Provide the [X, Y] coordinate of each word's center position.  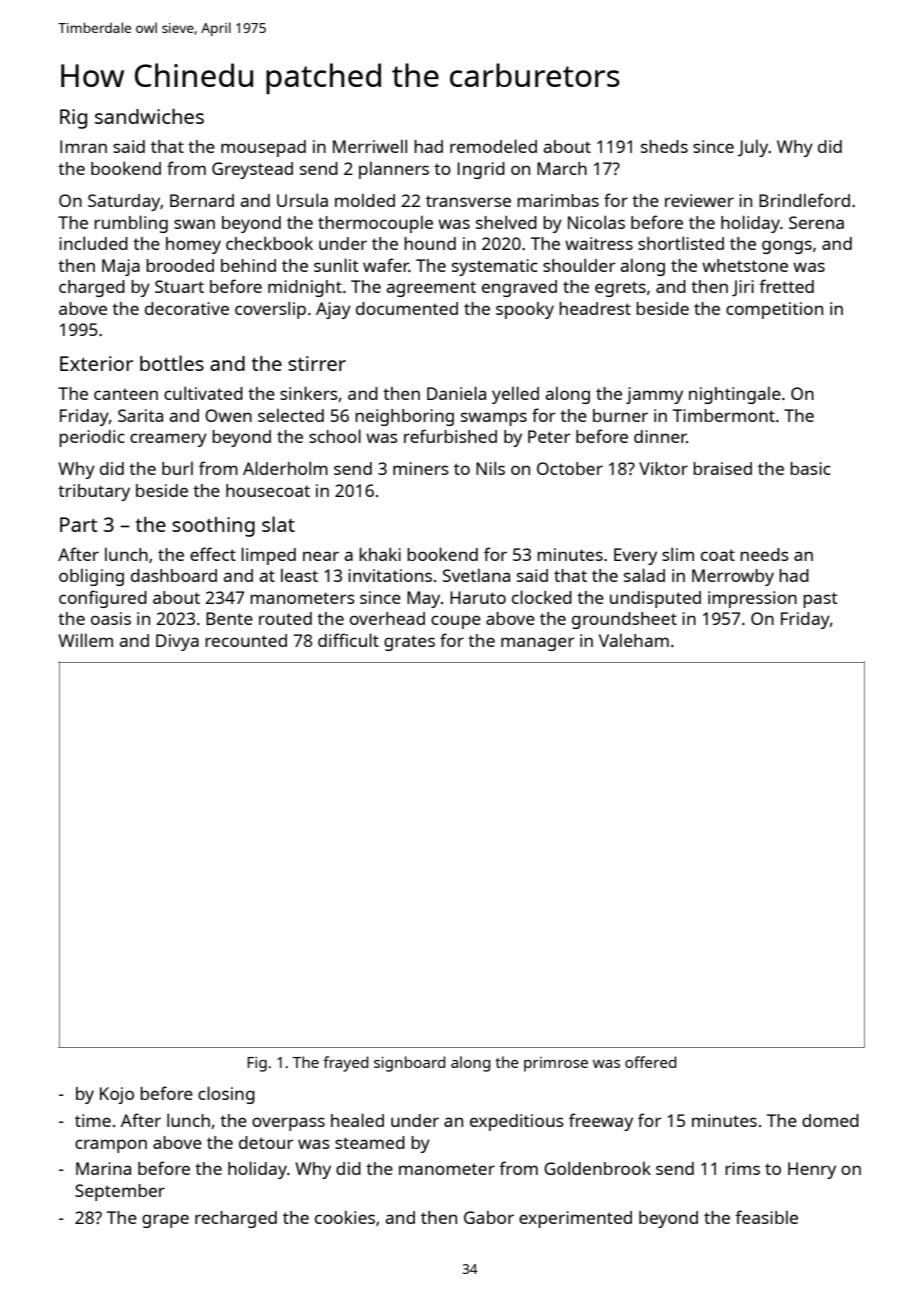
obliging [91, 577]
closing [226, 1095]
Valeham [634, 640]
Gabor [489, 1217]
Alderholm [285, 468]
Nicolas [596, 222]
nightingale [735, 395]
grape [165, 1221]
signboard [409, 1064]
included [93, 243]
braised [722, 468]
